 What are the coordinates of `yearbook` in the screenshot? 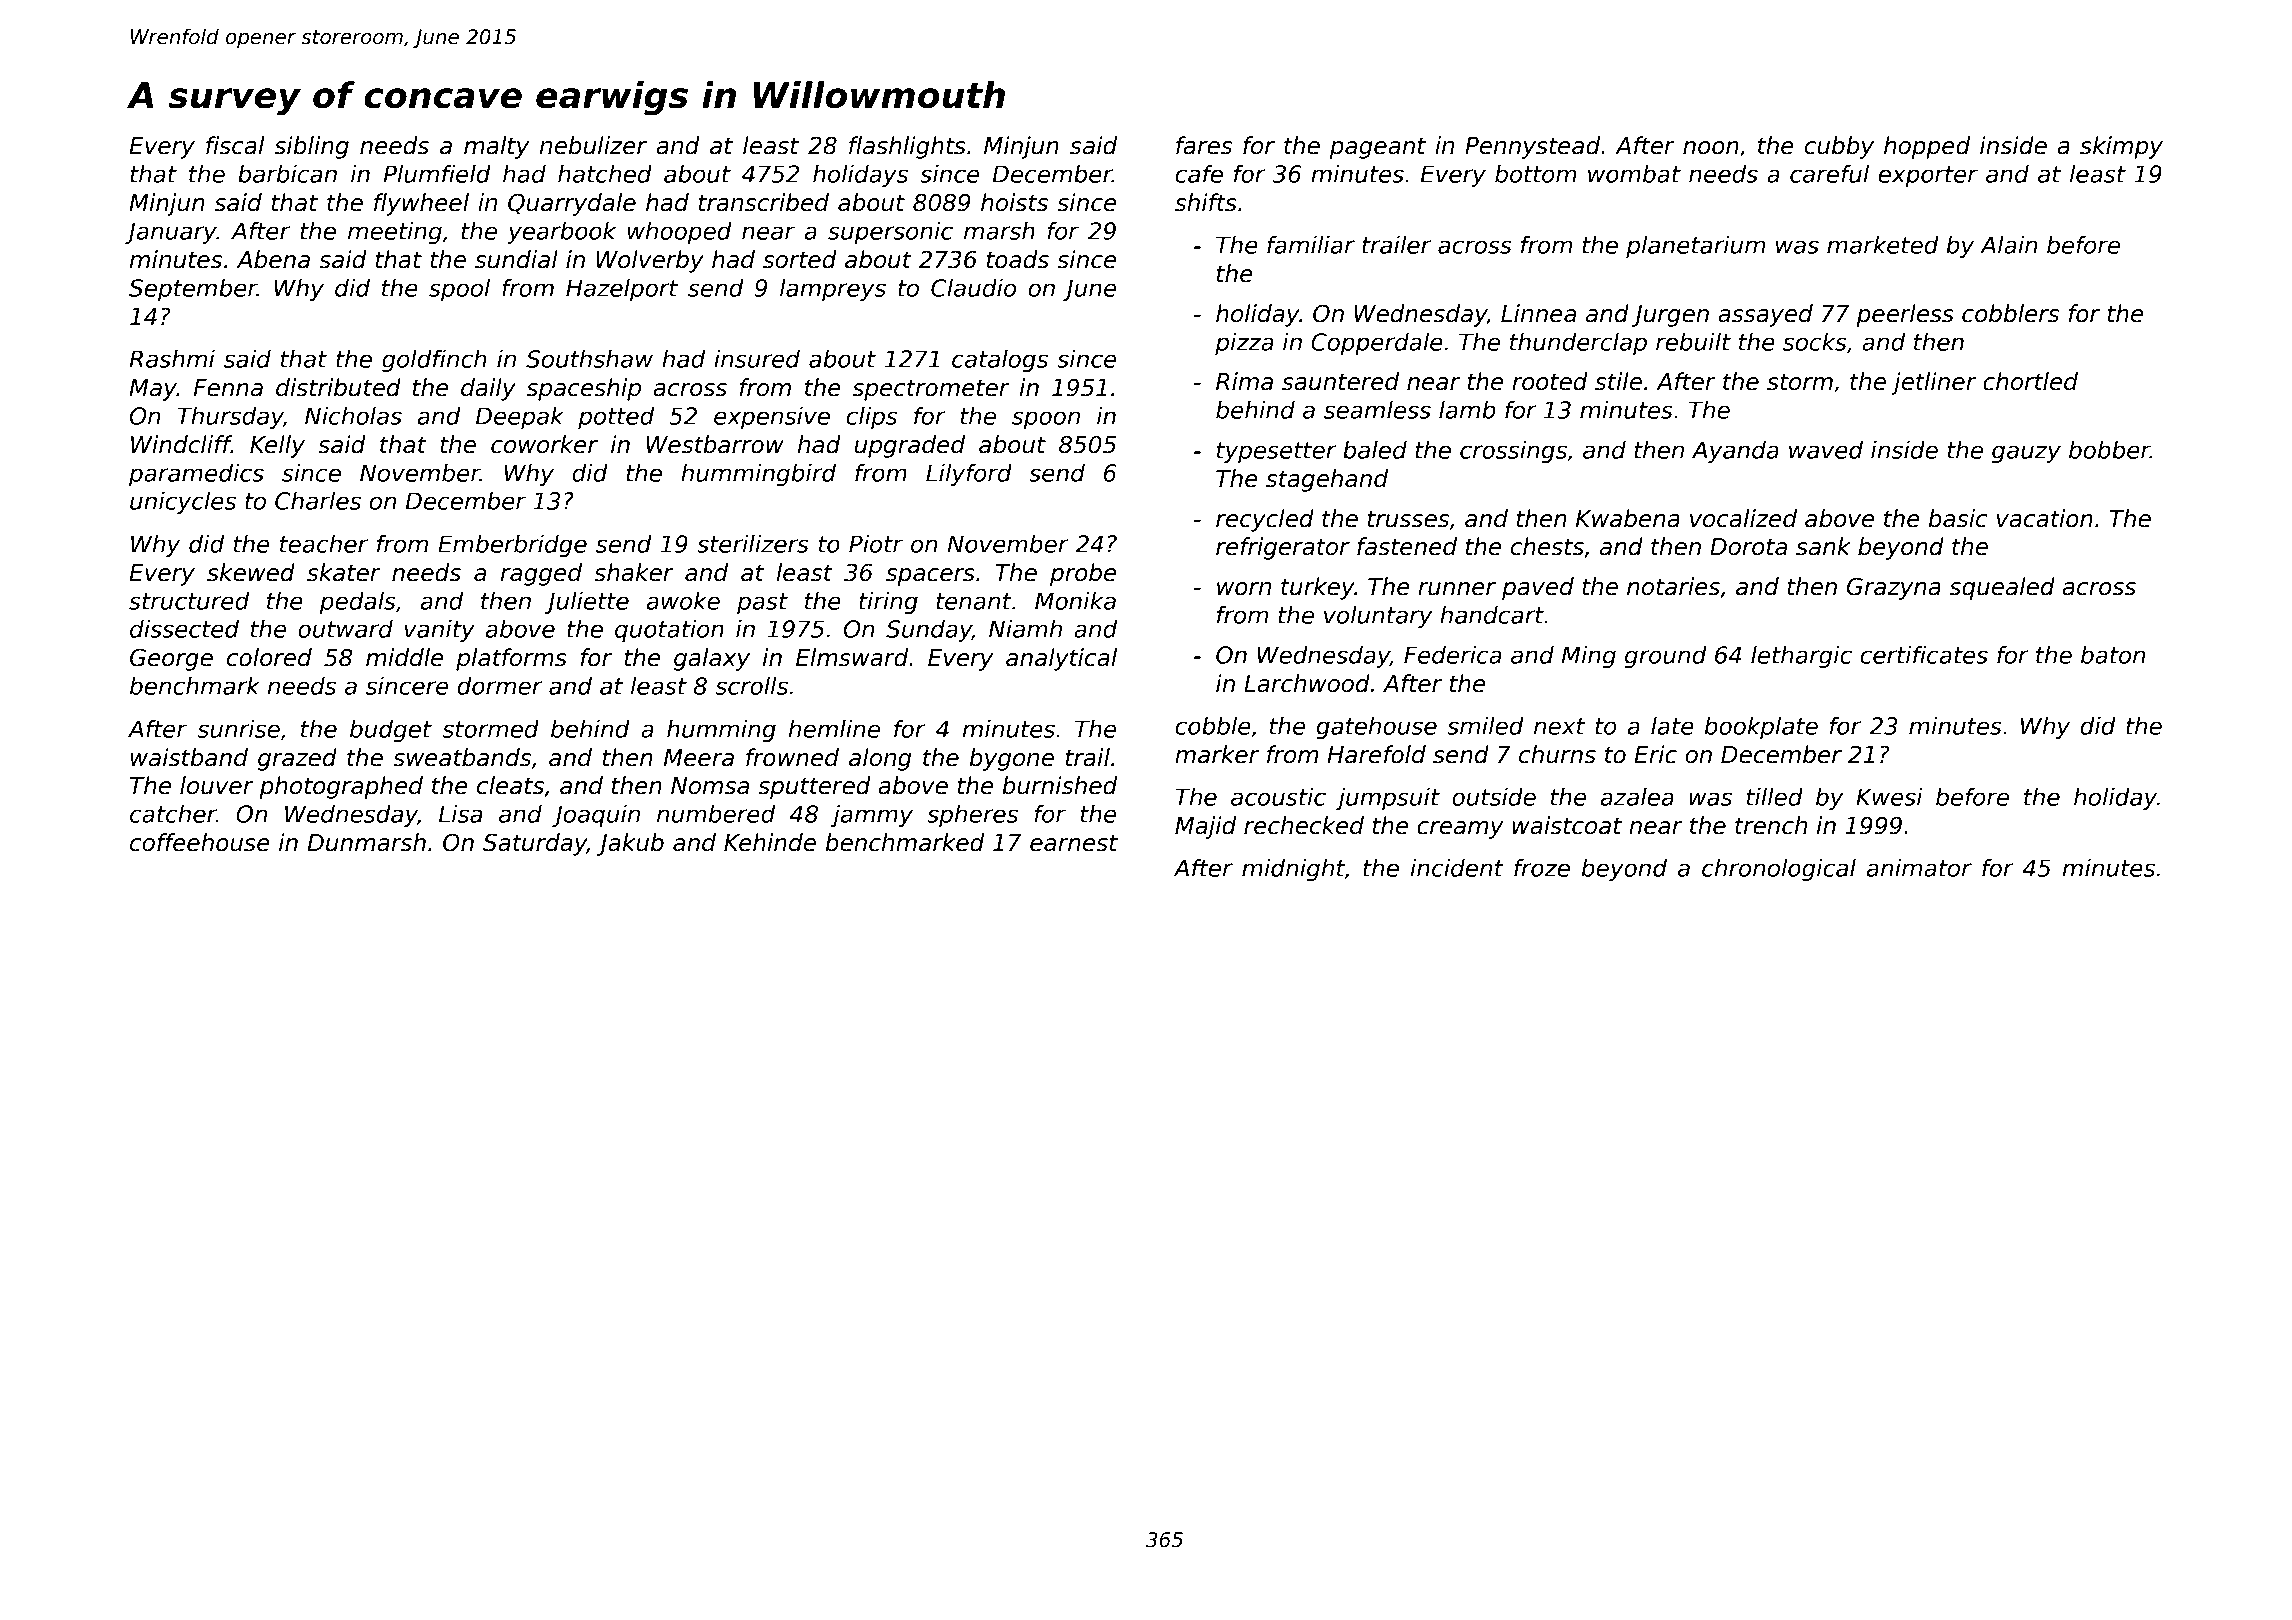 It's located at (561, 233).
